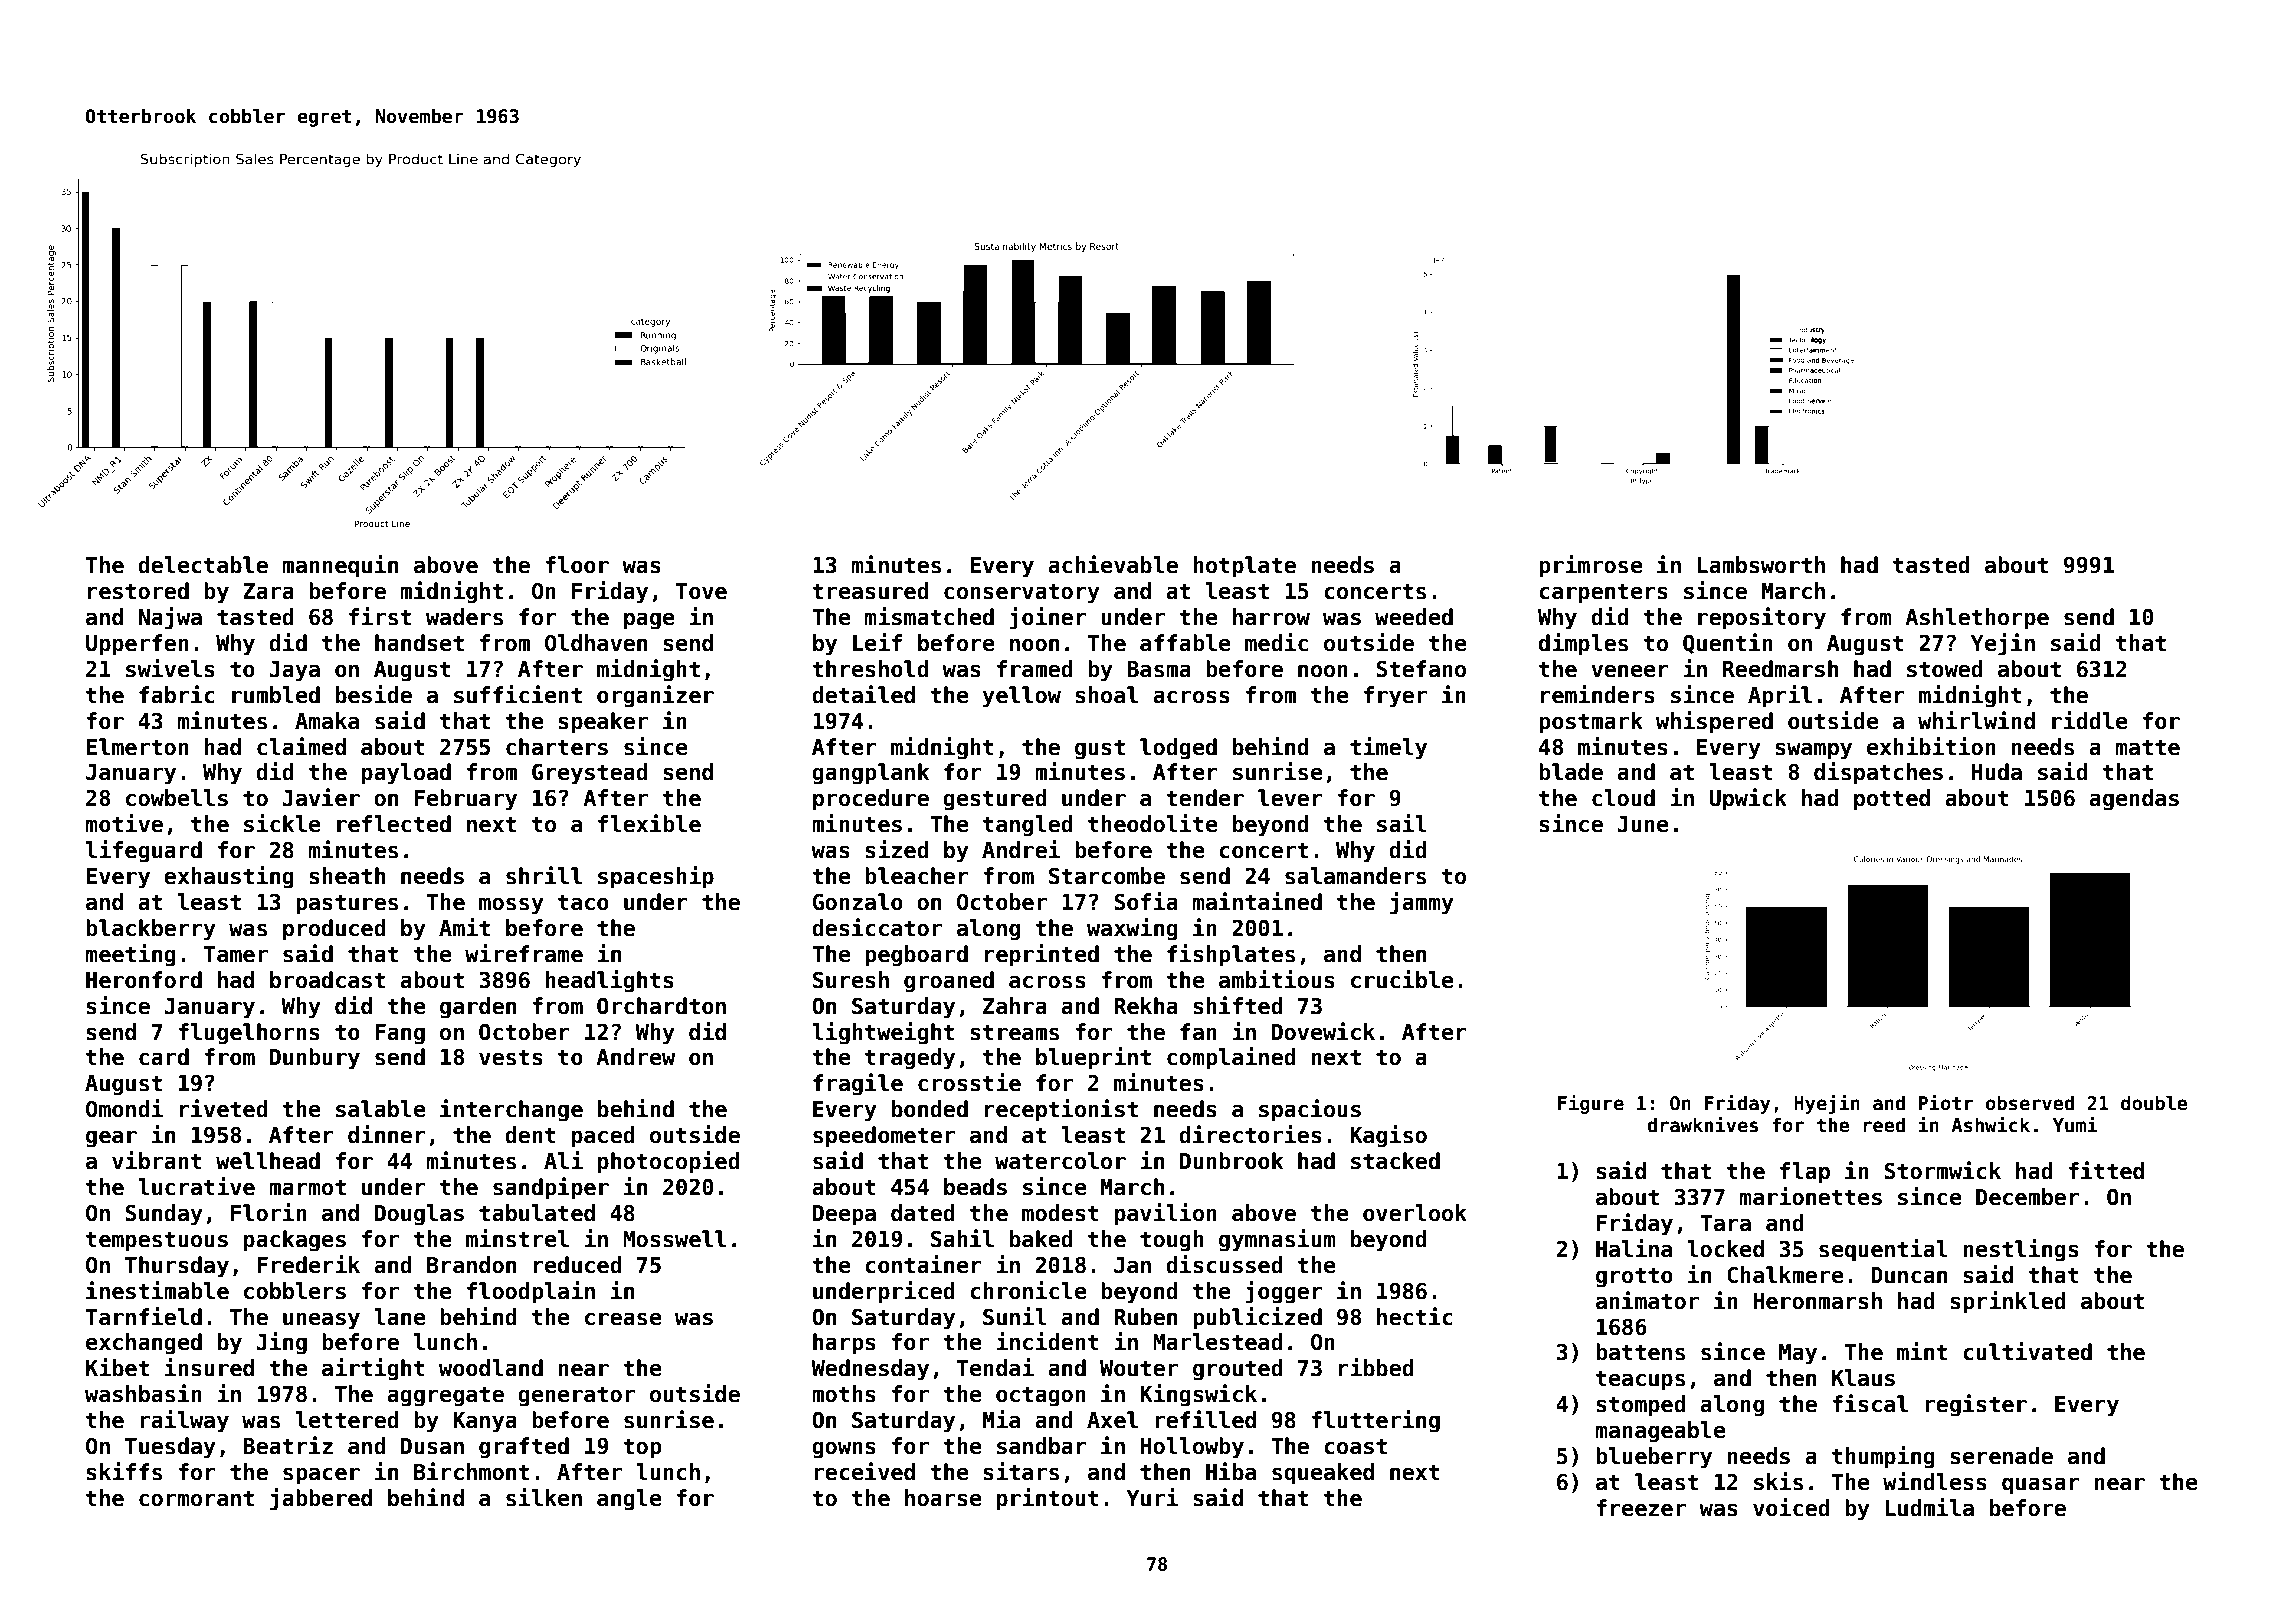 The image size is (2292, 1620). I want to click on battens, so click(1640, 1352).
